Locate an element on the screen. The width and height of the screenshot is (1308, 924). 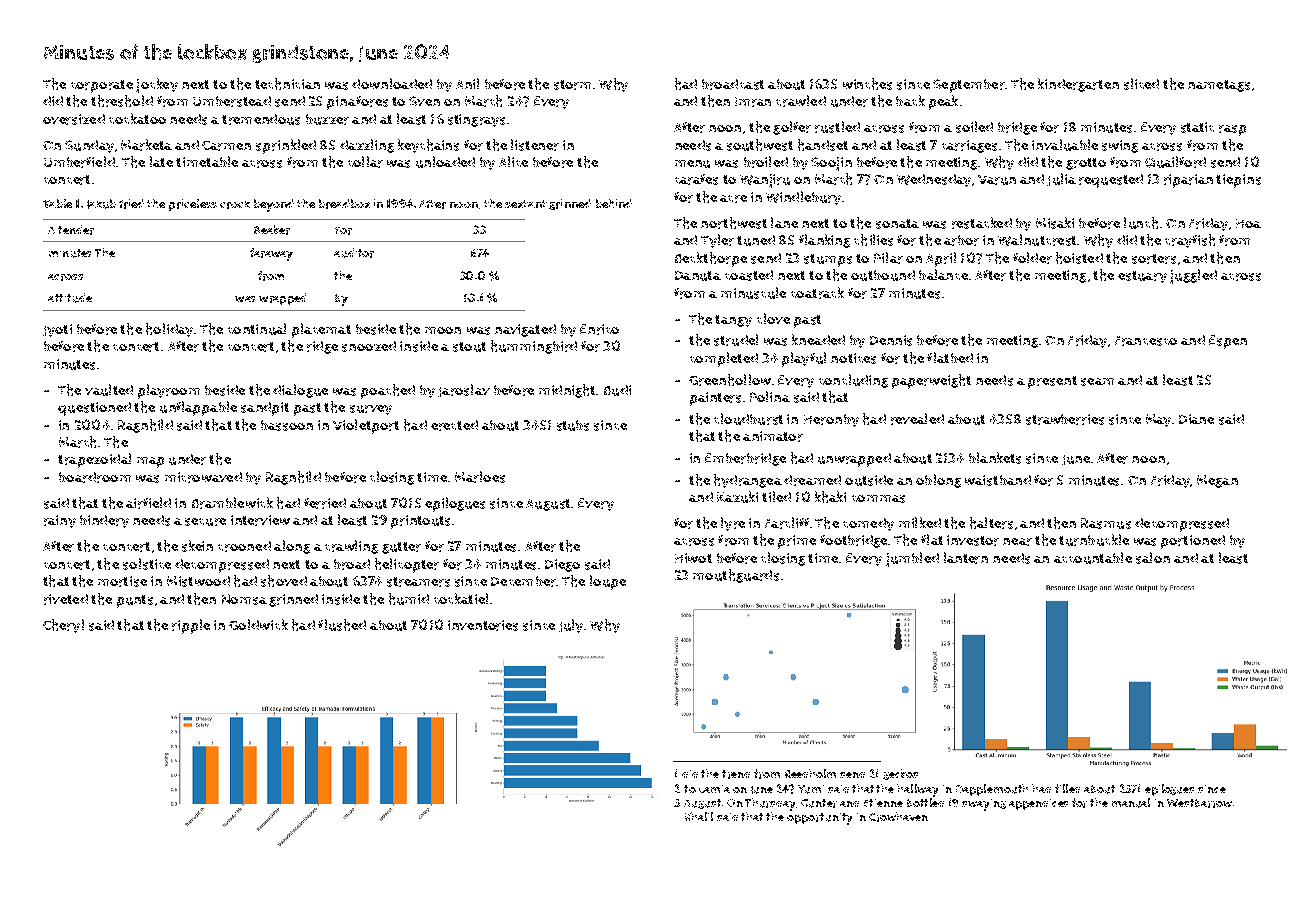
sliced is located at coordinates (1141, 84).
